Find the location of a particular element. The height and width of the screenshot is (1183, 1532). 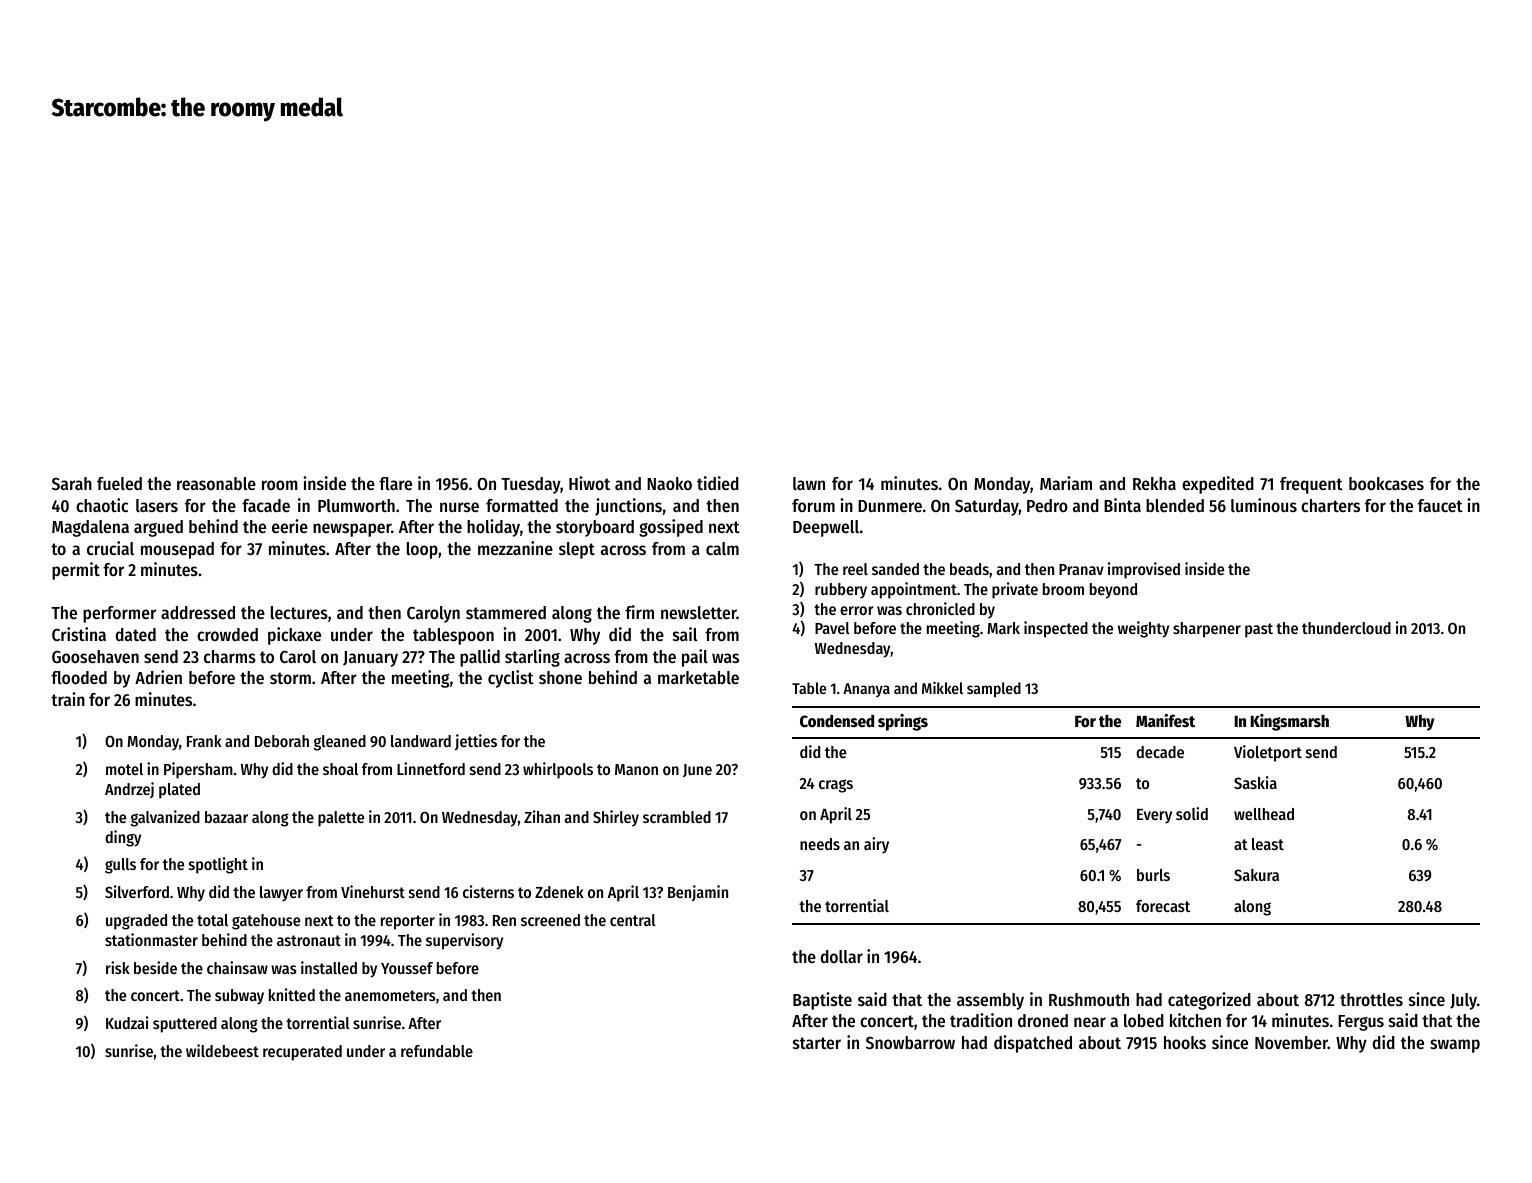

bookcases is located at coordinates (1386, 483).
